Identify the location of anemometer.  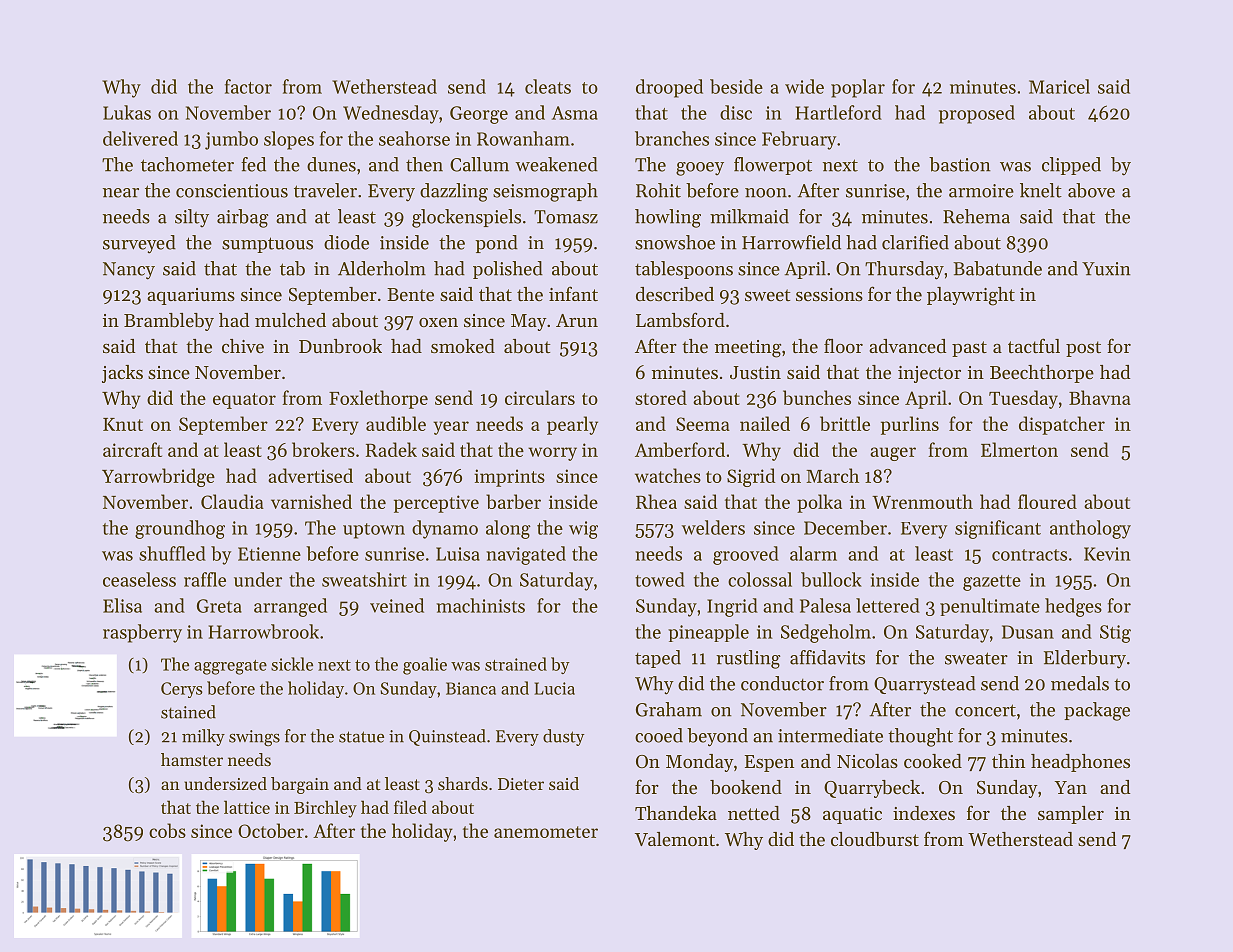
(546, 832).
